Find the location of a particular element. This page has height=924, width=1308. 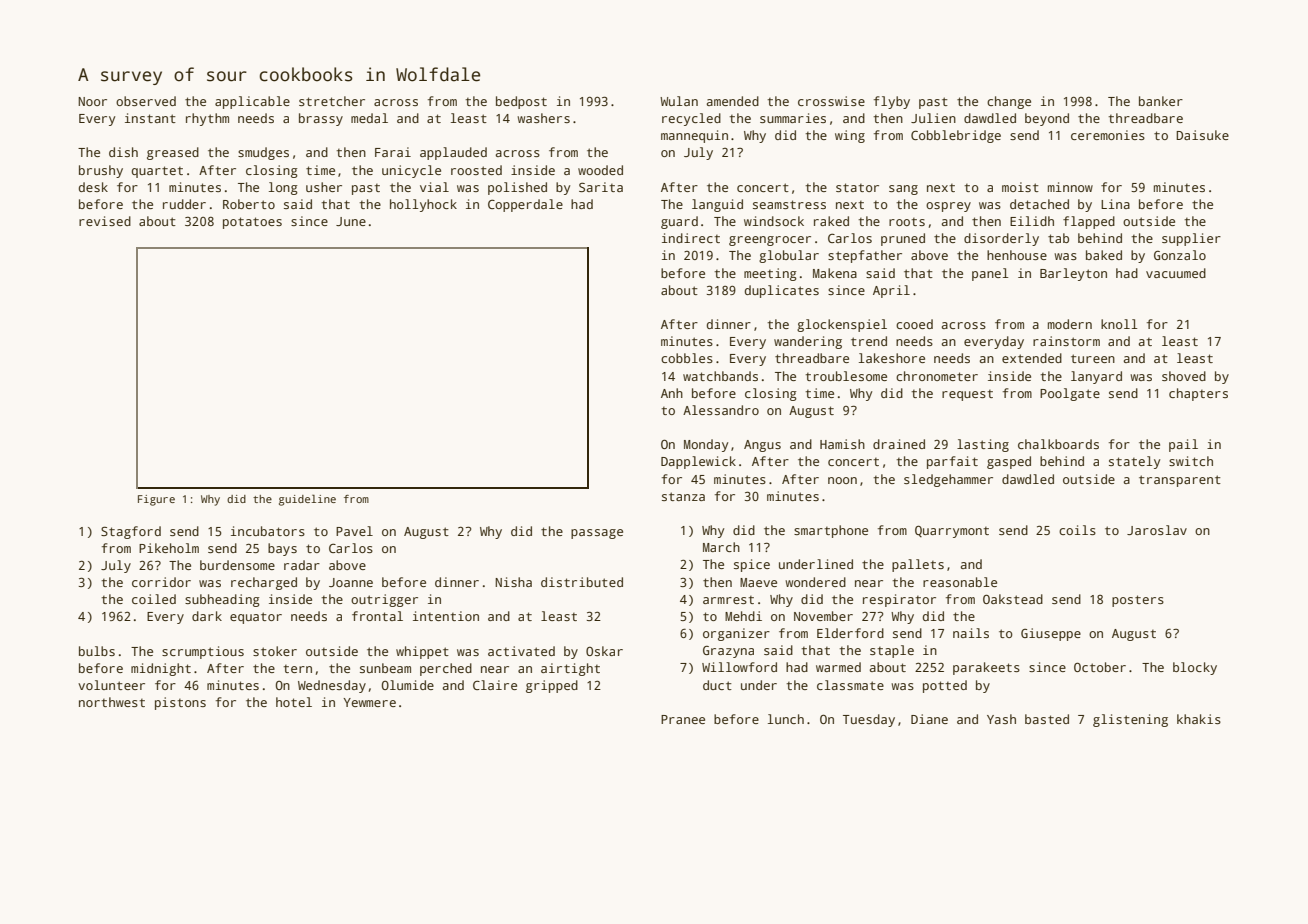

flapped is located at coordinates (1089, 222).
